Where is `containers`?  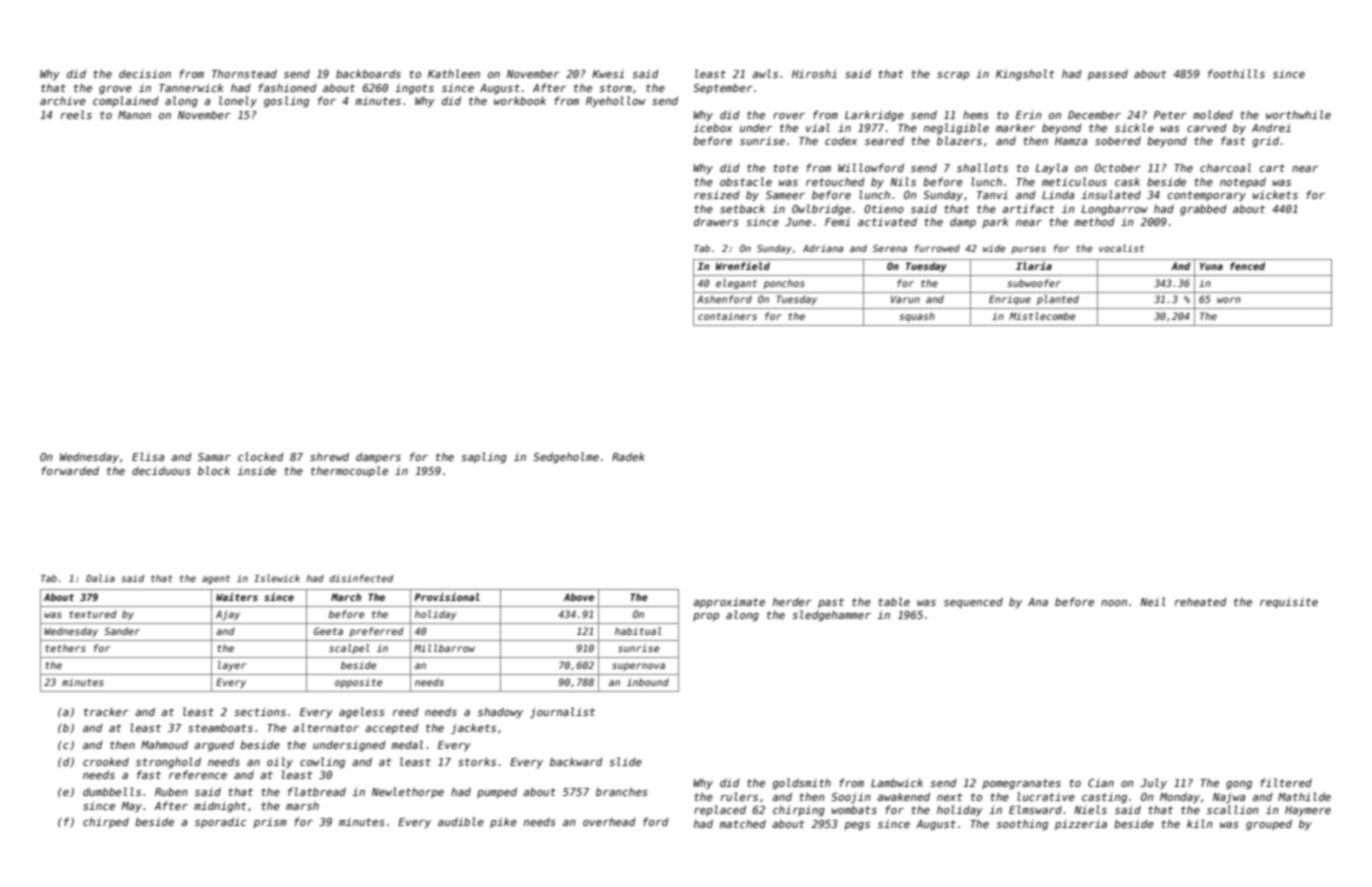
containers is located at coordinates (727, 316).
